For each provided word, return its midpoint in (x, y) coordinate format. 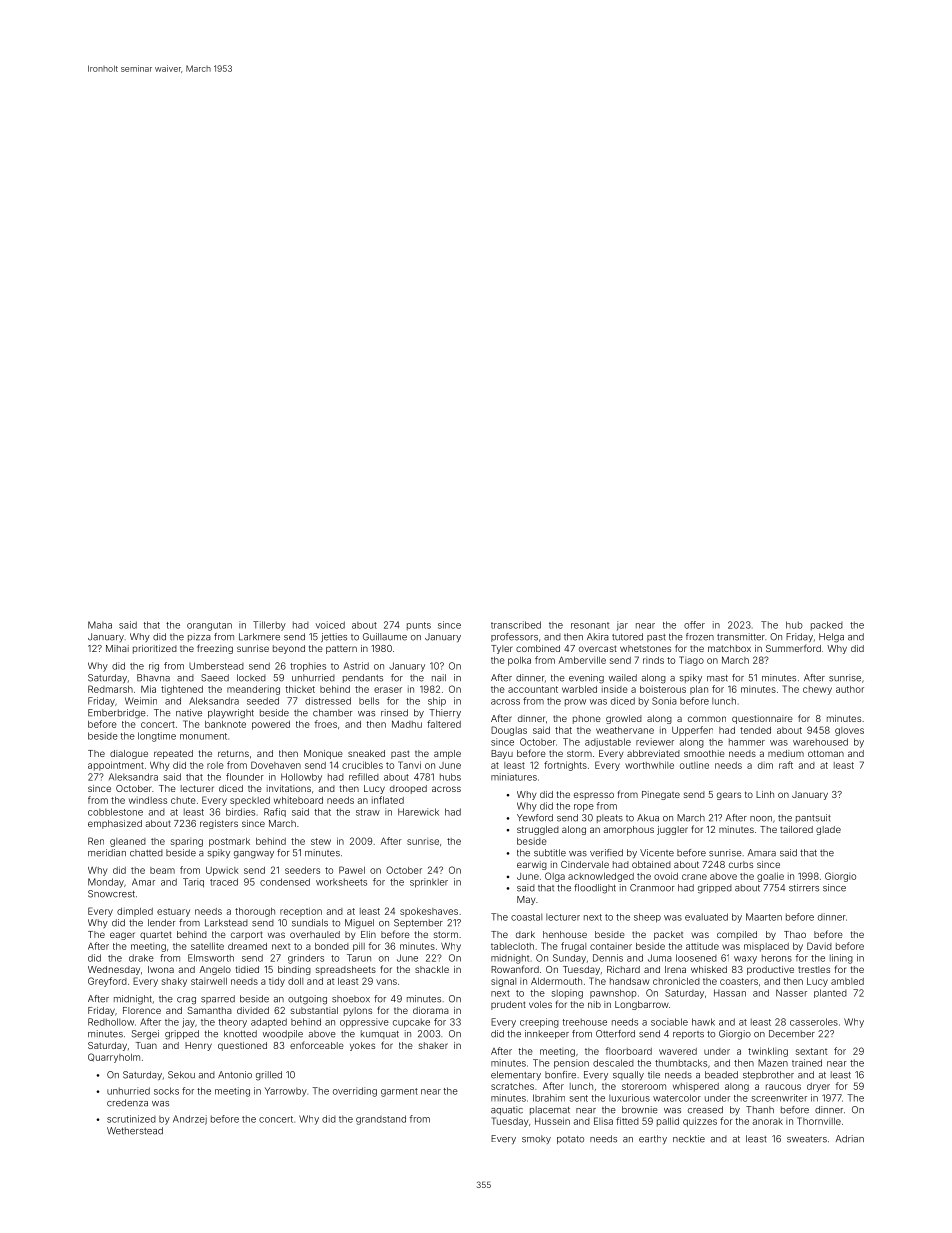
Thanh (760, 1110)
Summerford (793, 648)
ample (447, 754)
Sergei (145, 1035)
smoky (536, 1139)
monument (203, 736)
